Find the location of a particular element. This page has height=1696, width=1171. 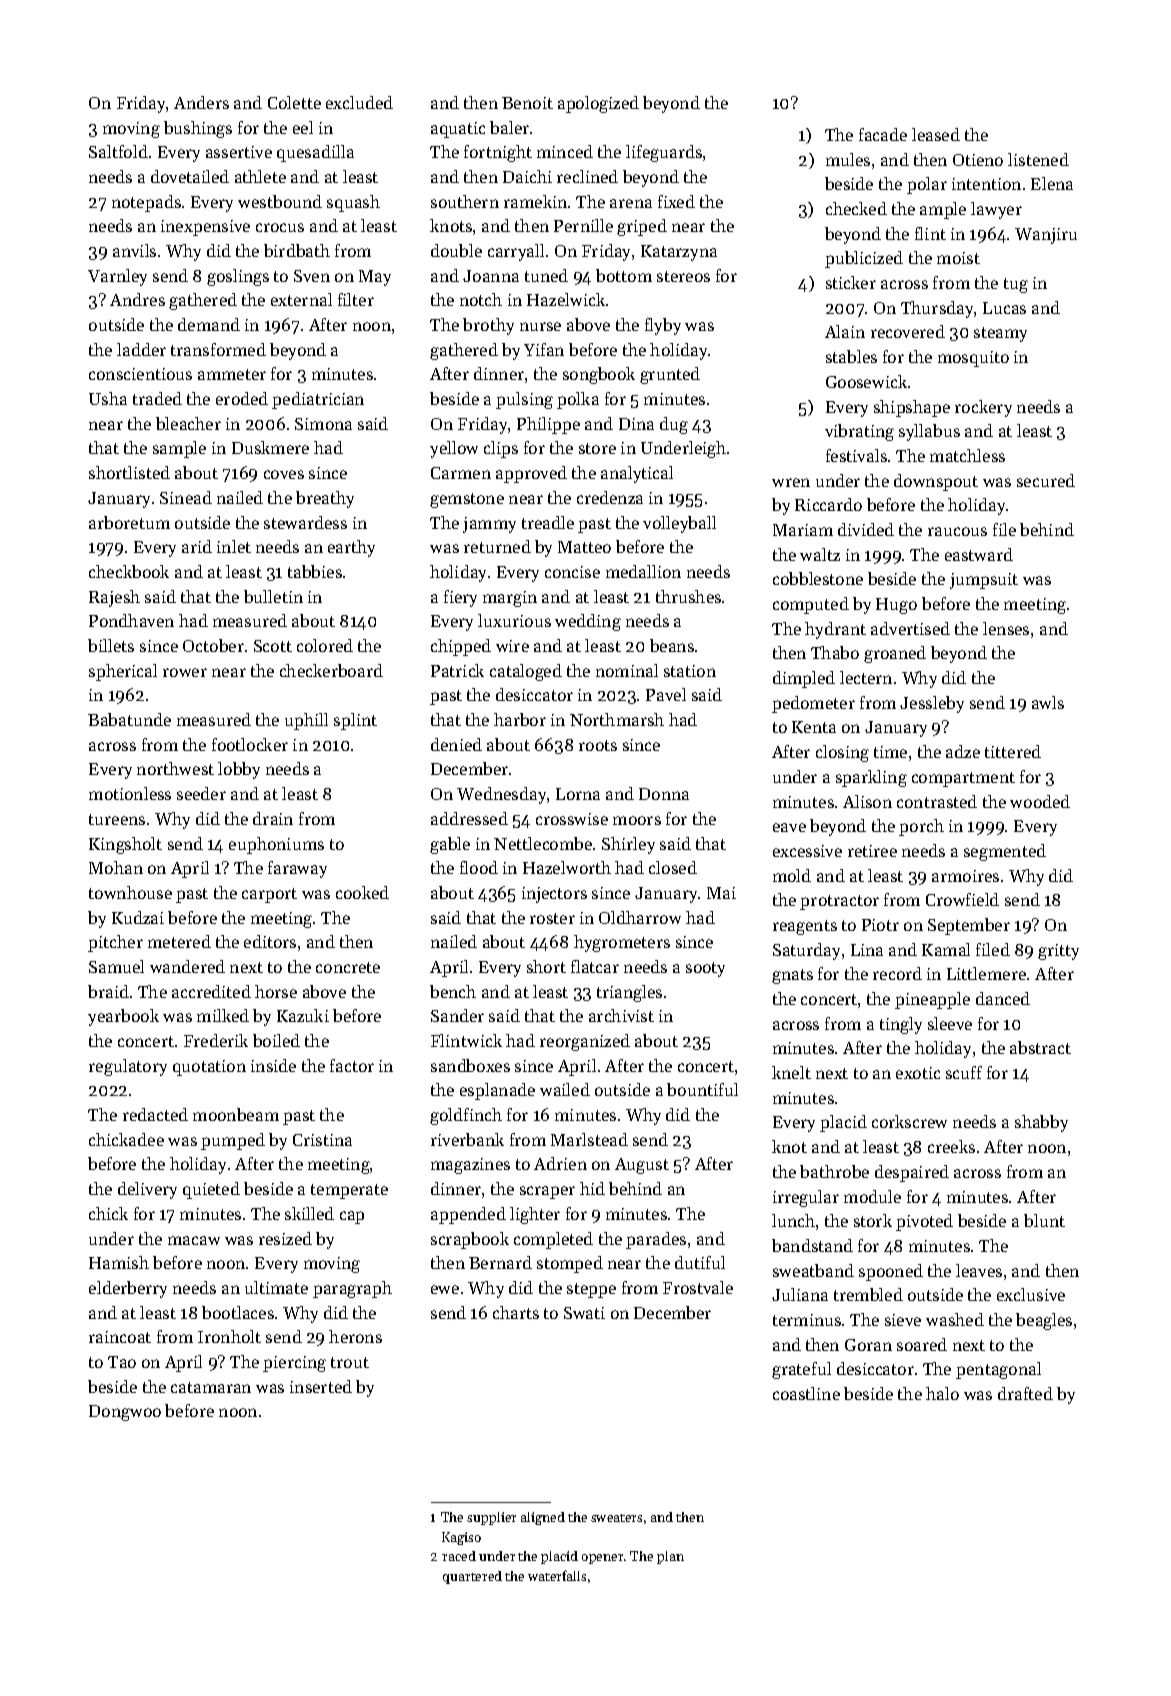

inexpensive is located at coordinates (205, 228).
